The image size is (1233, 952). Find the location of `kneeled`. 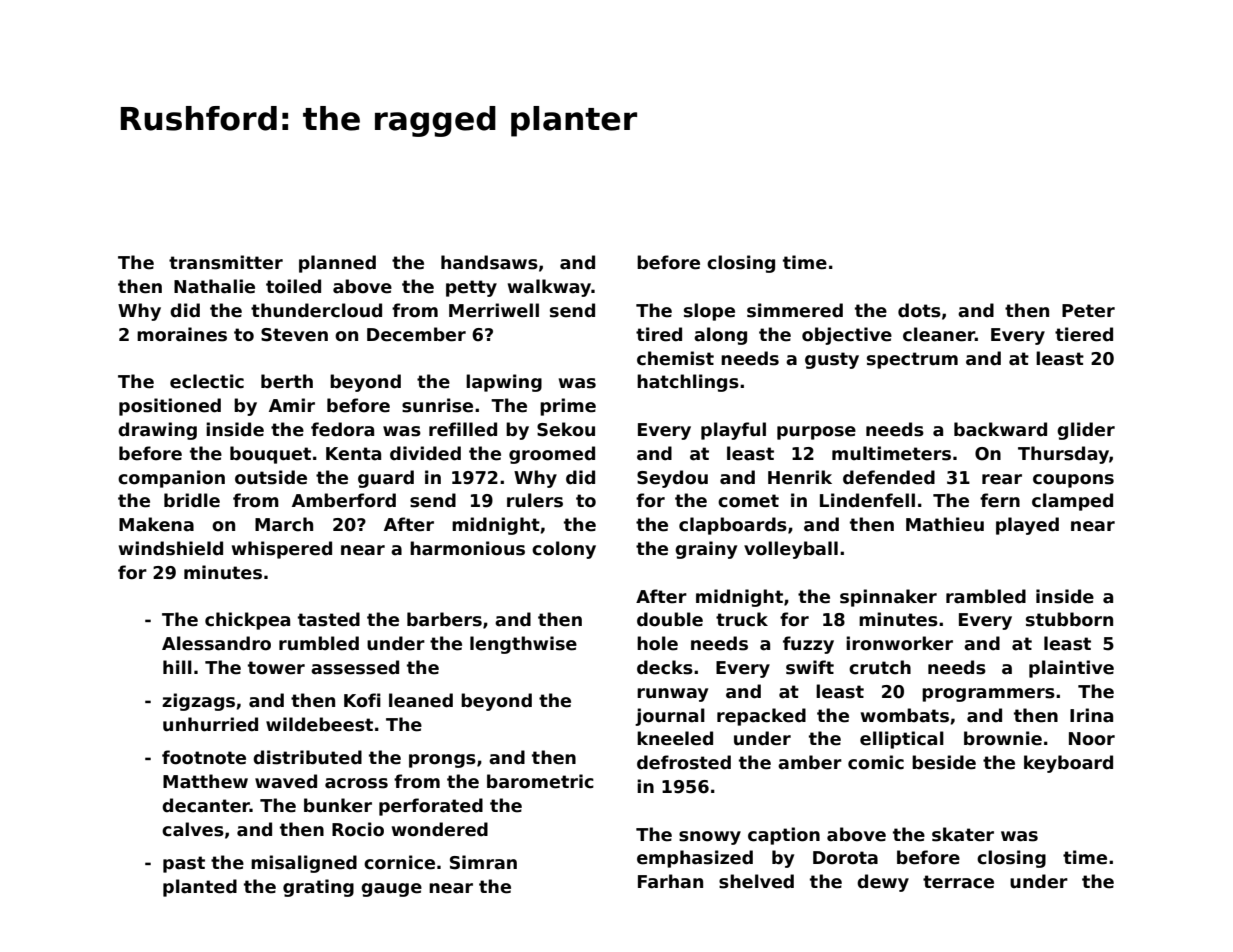

kneeled is located at coordinates (675, 738).
